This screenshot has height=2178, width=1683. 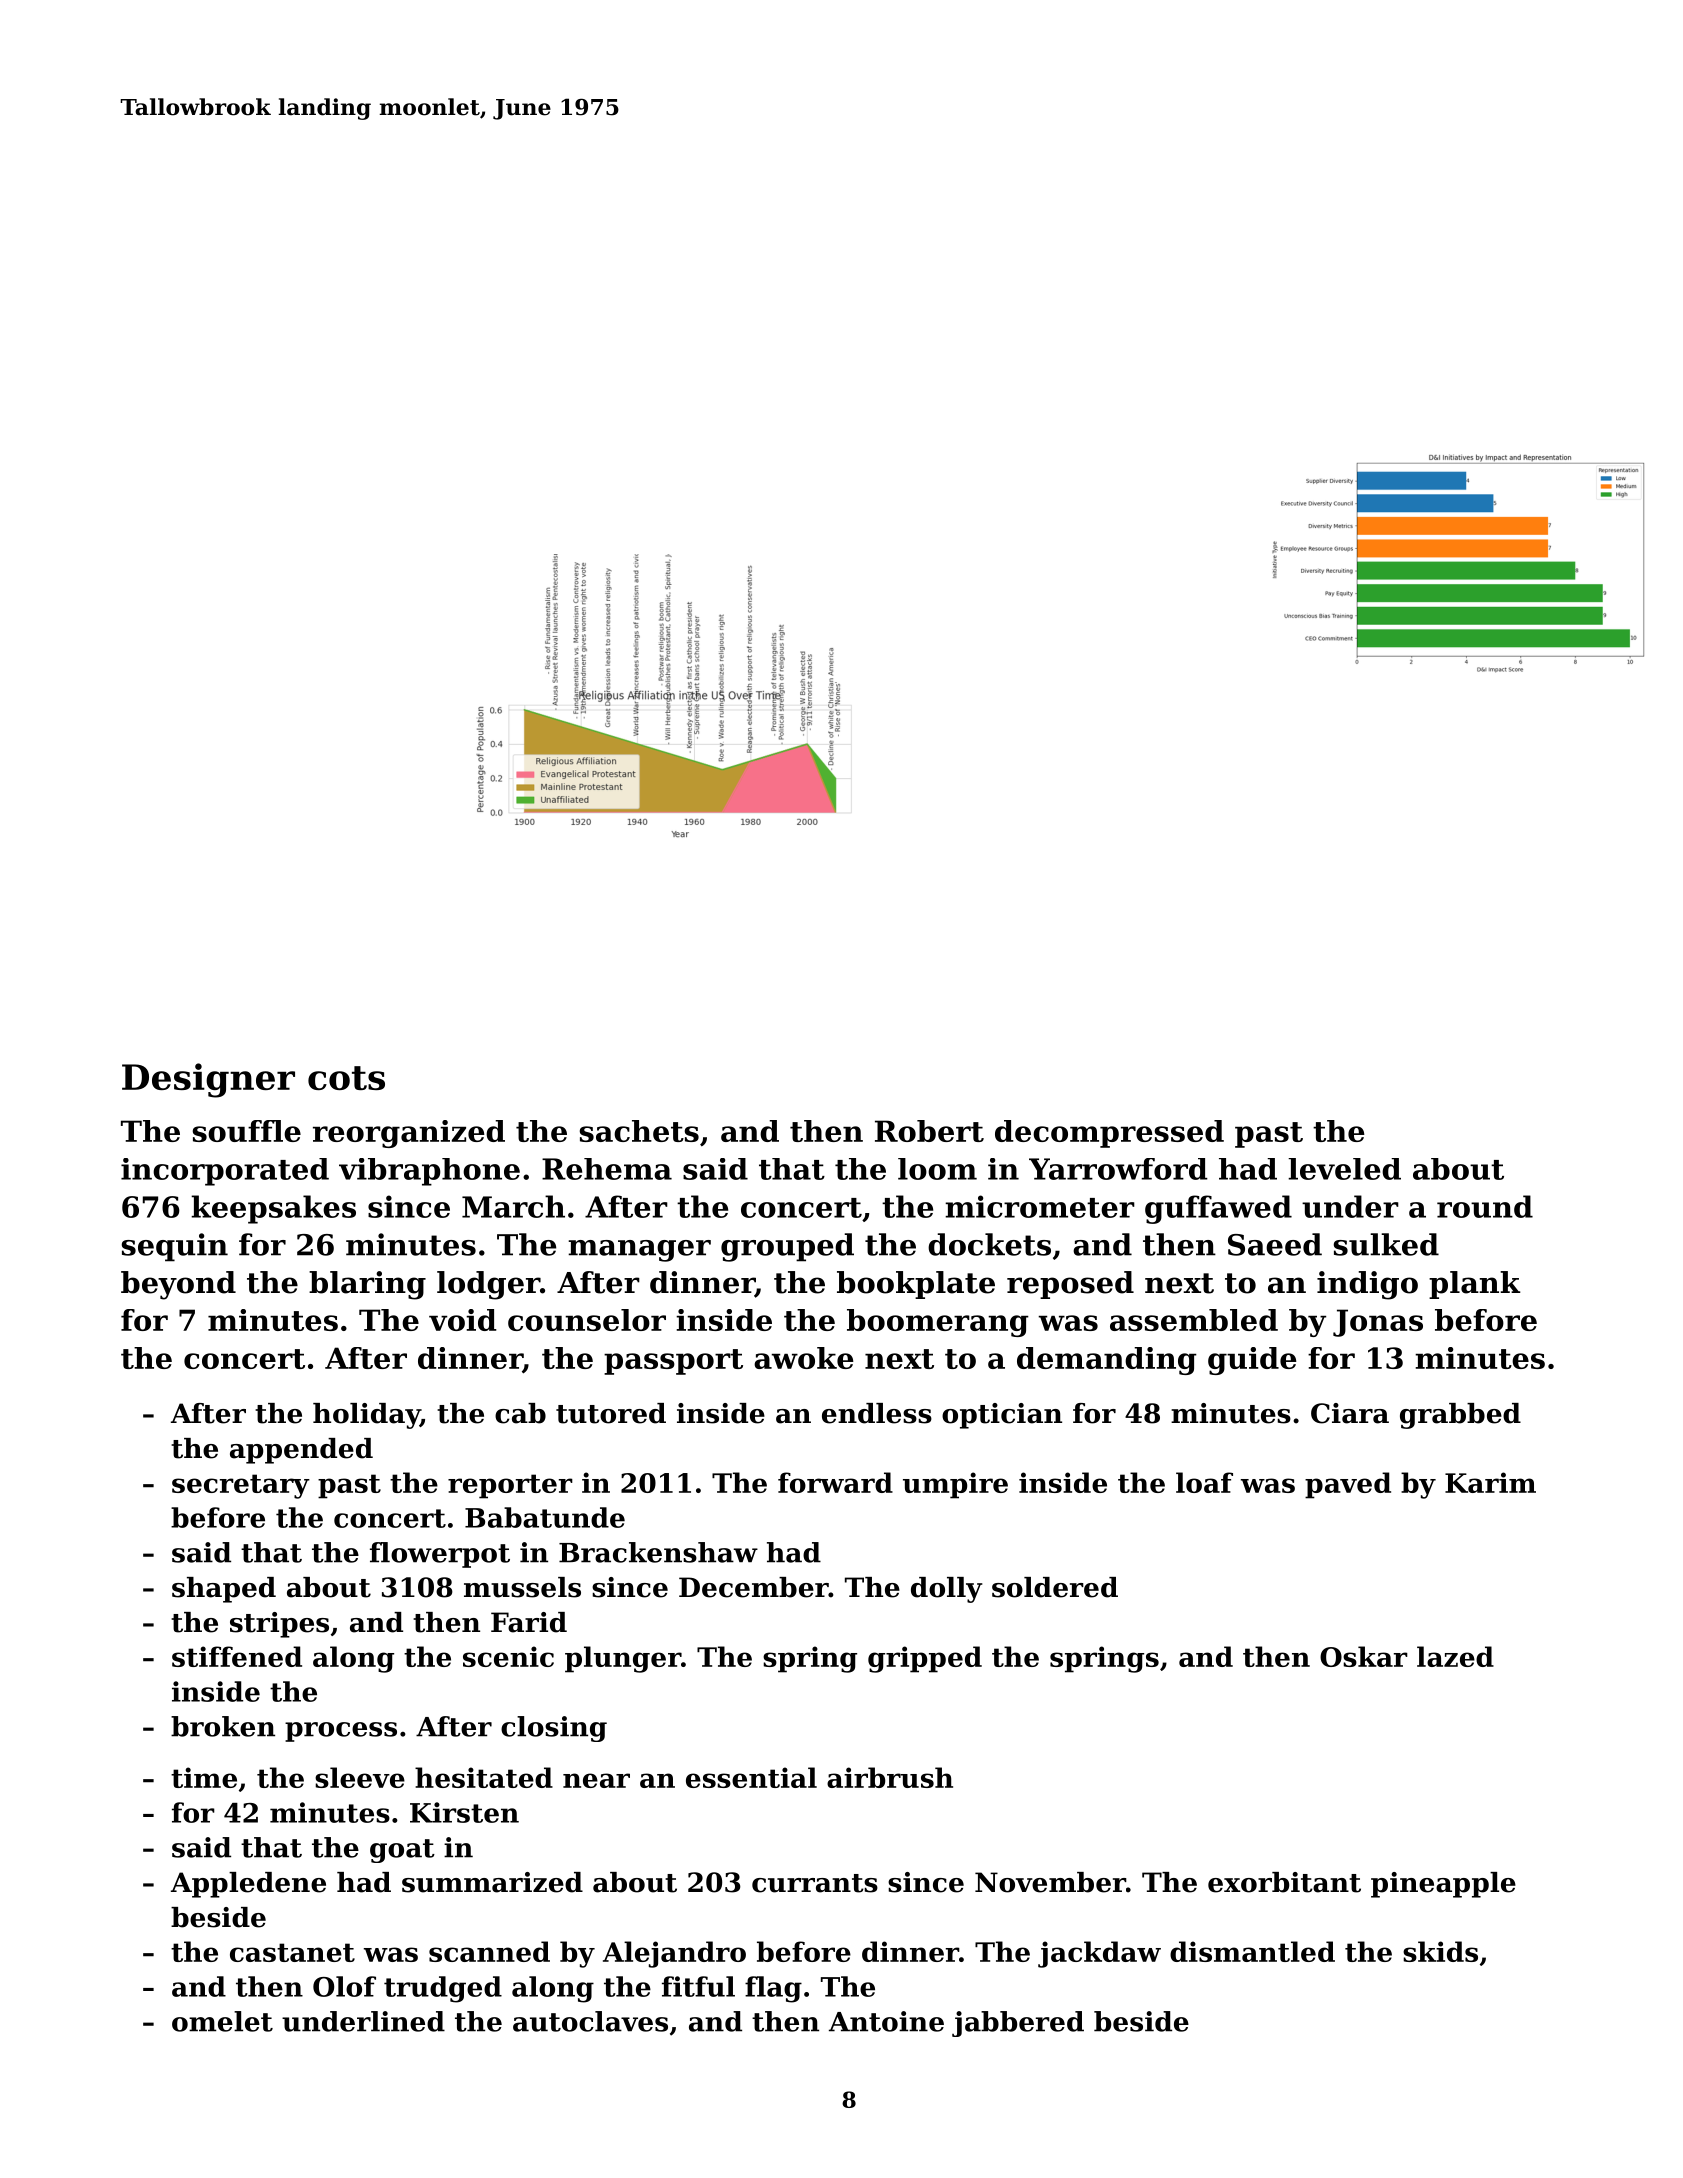 I want to click on micrometer, so click(x=1040, y=1206).
